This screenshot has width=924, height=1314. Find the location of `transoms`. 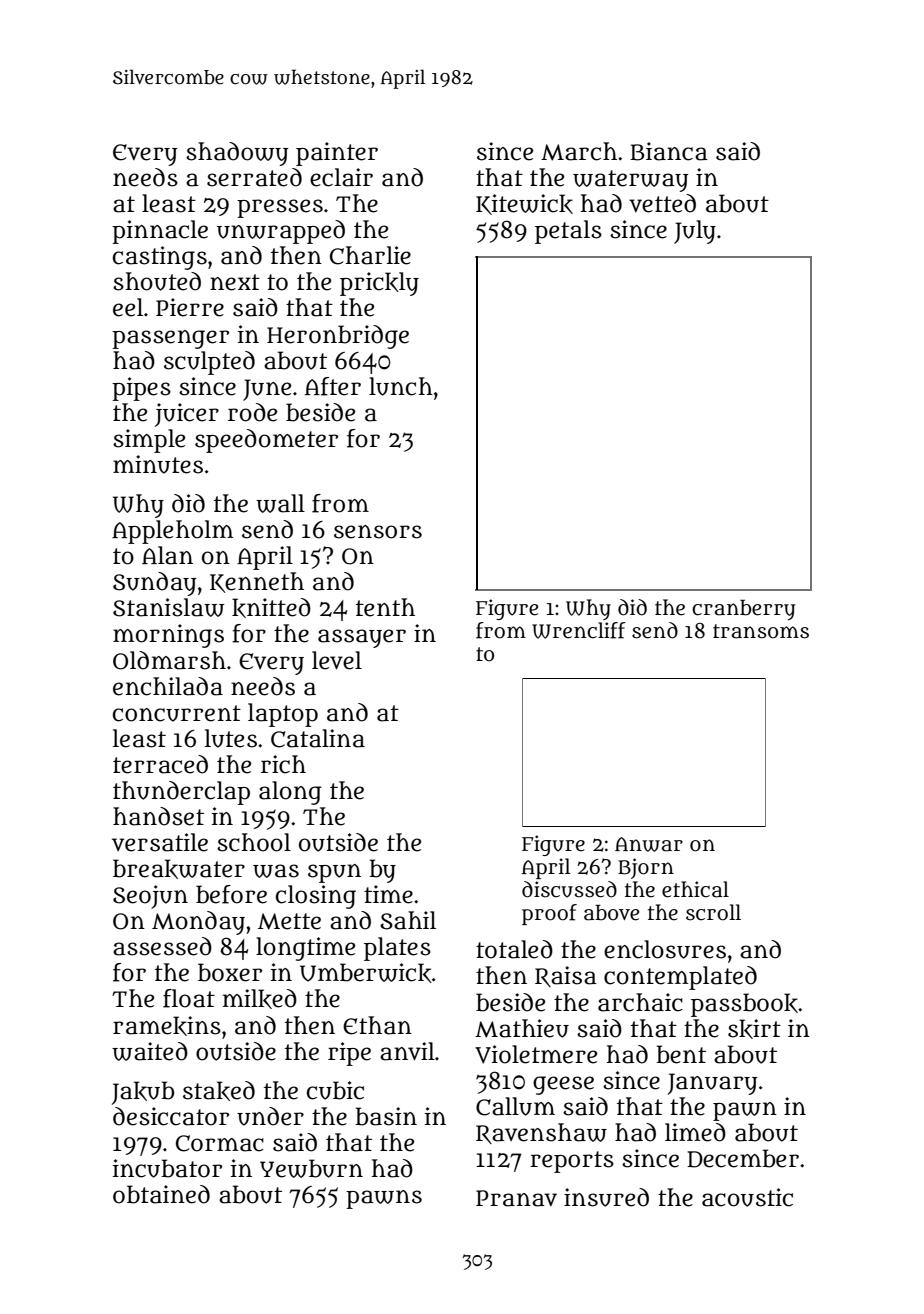

transoms is located at coordinates (761, 631).
